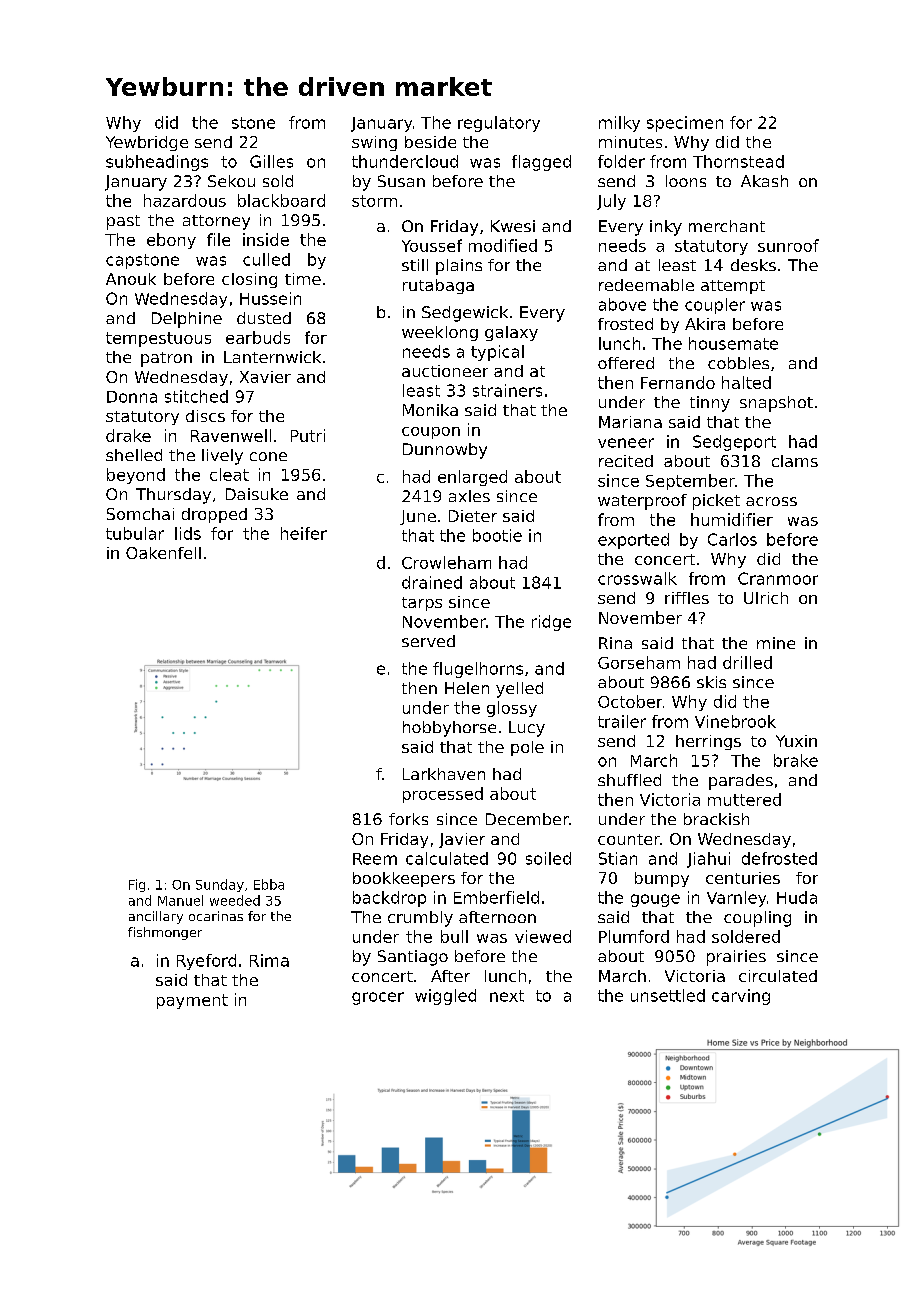 Image resolution: width=924 pixels, height=1308 pixels. What do you see at coordinates (137, 885) in the page?
I see `Fig` at bounding box center [137, 885].
